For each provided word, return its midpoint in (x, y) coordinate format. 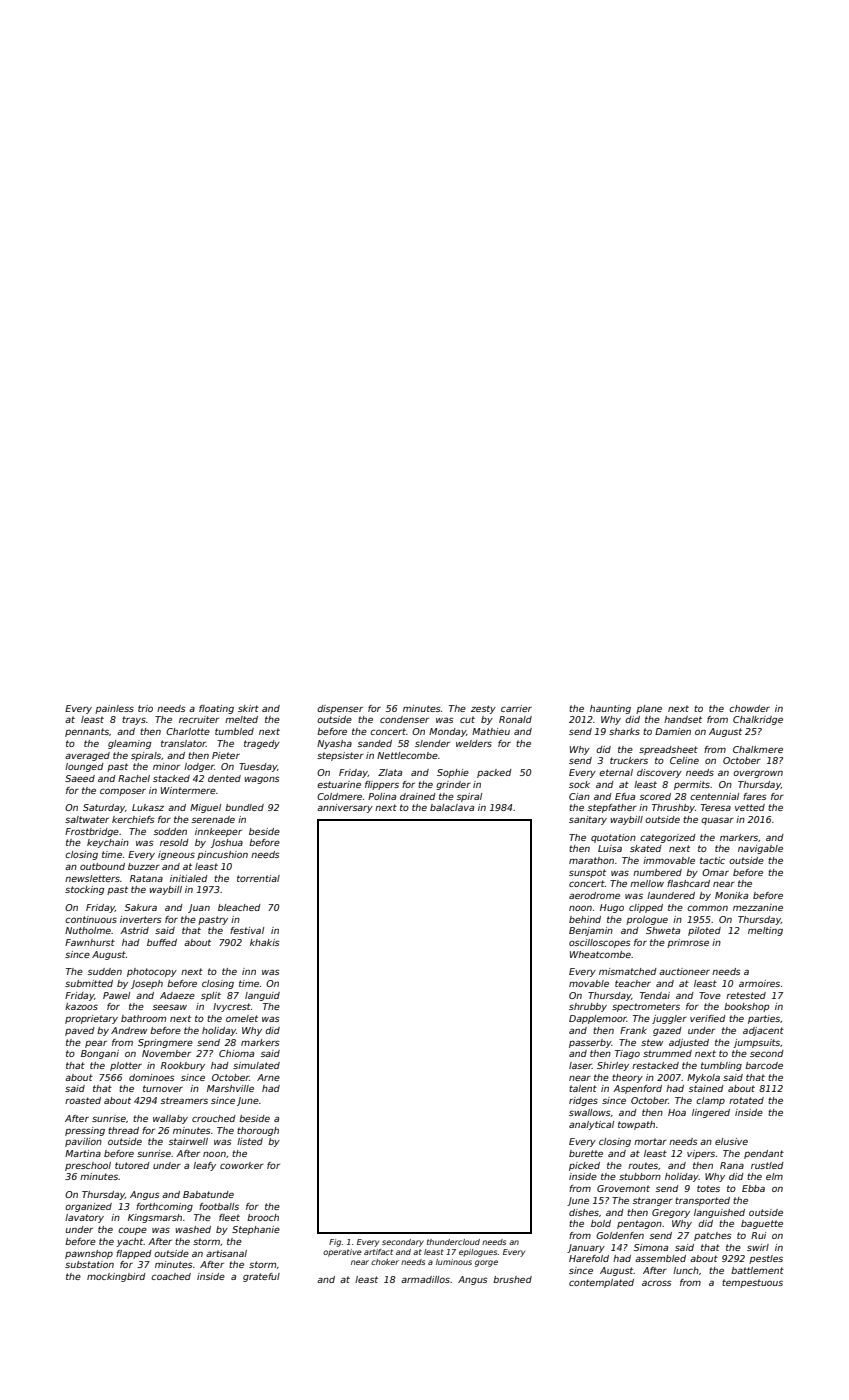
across (657, 1283)
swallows (590, 1112)
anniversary (345, 808)
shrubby (588, 1007)
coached (171, 1276)
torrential (258, 878)
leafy (204, 1166)
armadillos (425, 1279)
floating (216, 709)
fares (755, 796)
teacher (633, 983)
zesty (483, 709)
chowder (749, 708)
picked (584, 1166)
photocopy (152, 972)
